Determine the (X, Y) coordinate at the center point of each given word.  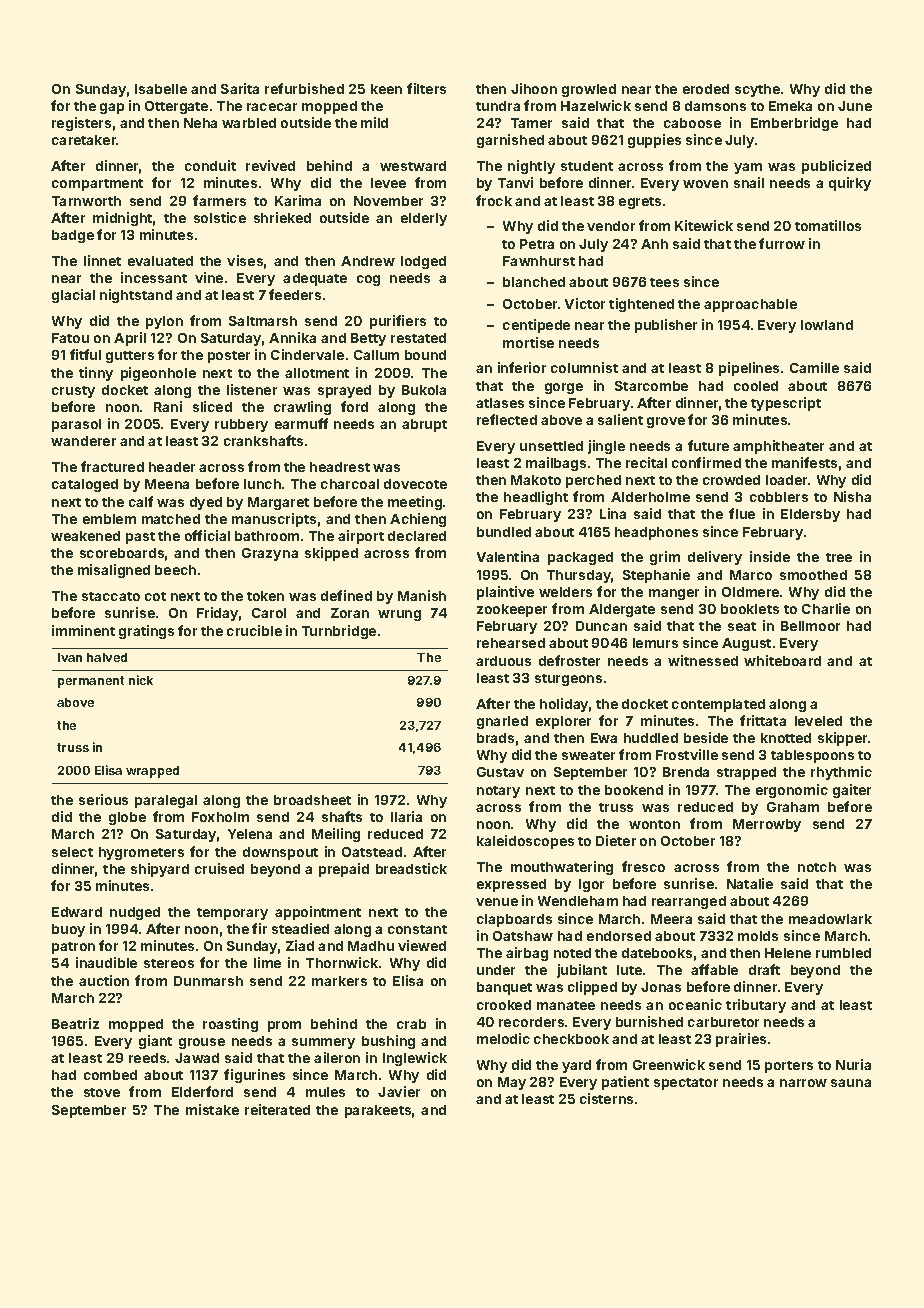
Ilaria (406, 816)
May (512, 1083)
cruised (219, 868)
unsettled (551, 446)
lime (267, 962)
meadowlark (830, 919)
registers (81, 124)
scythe (757, 90)
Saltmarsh (263, 321)
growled (589, 90)
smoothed (813, 575)
